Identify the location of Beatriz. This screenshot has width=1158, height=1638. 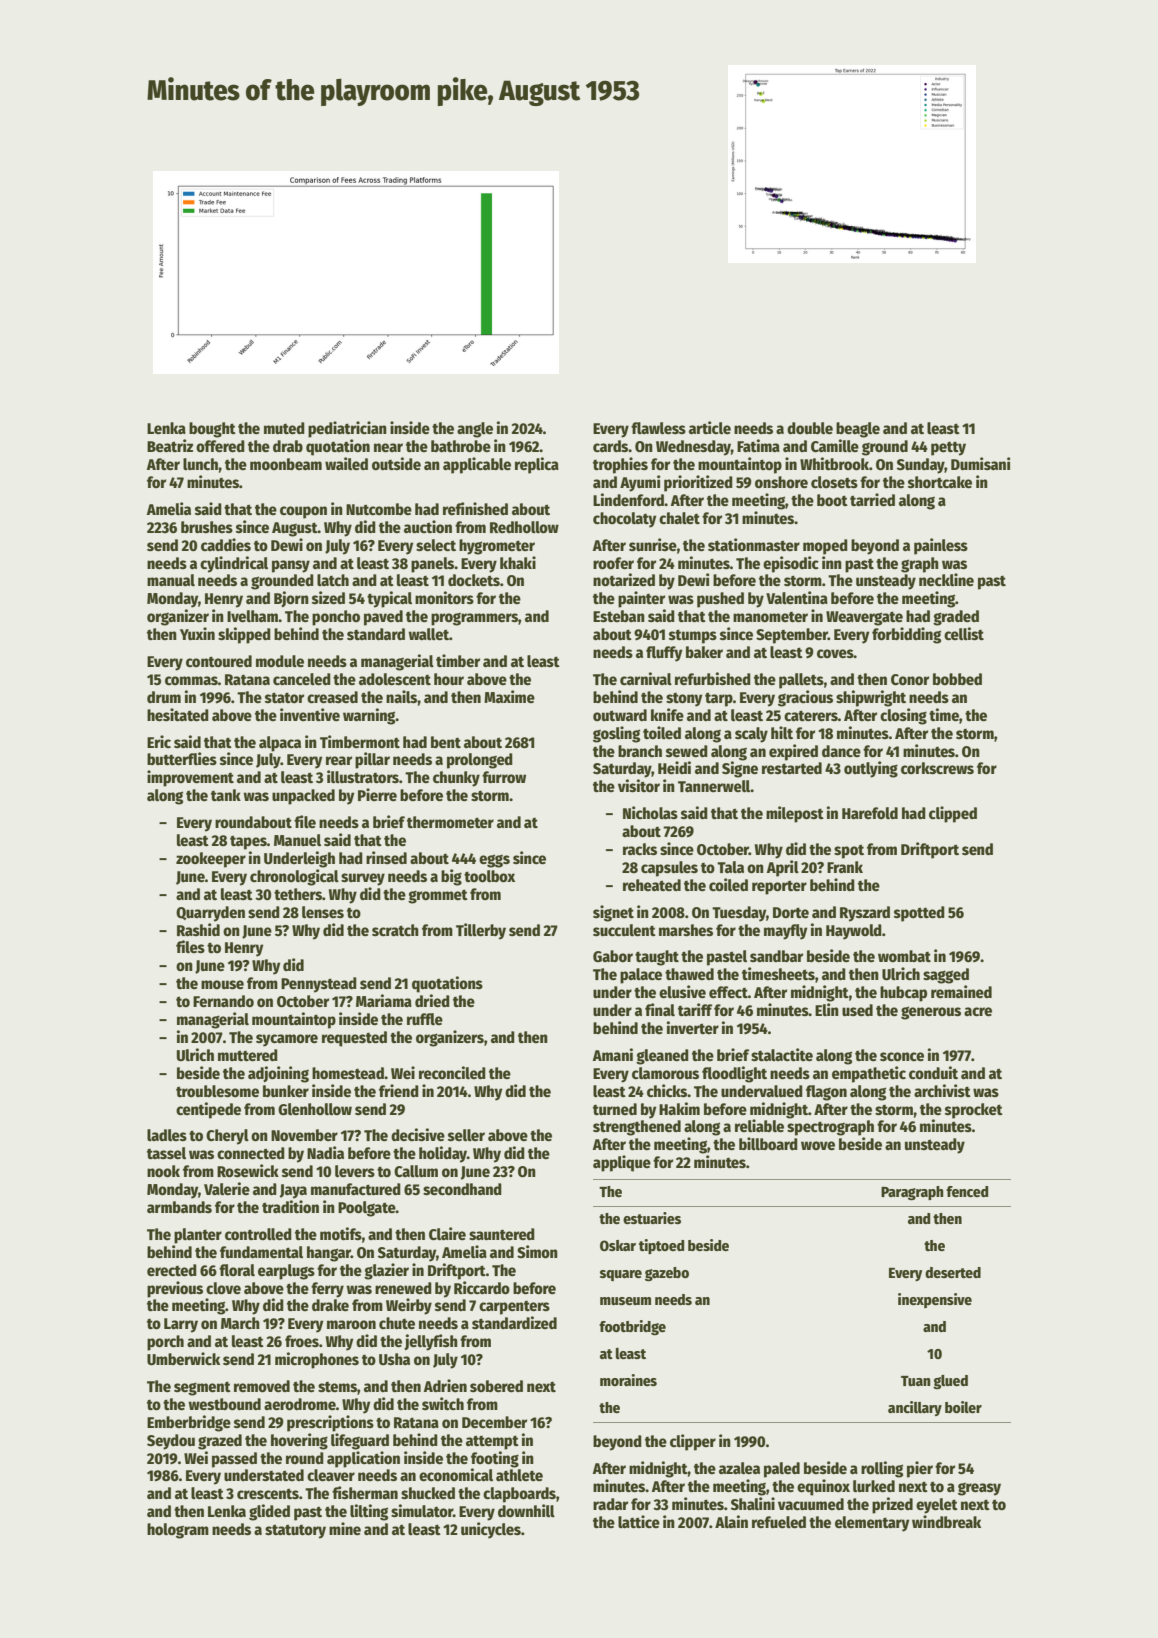
(170, 445).
